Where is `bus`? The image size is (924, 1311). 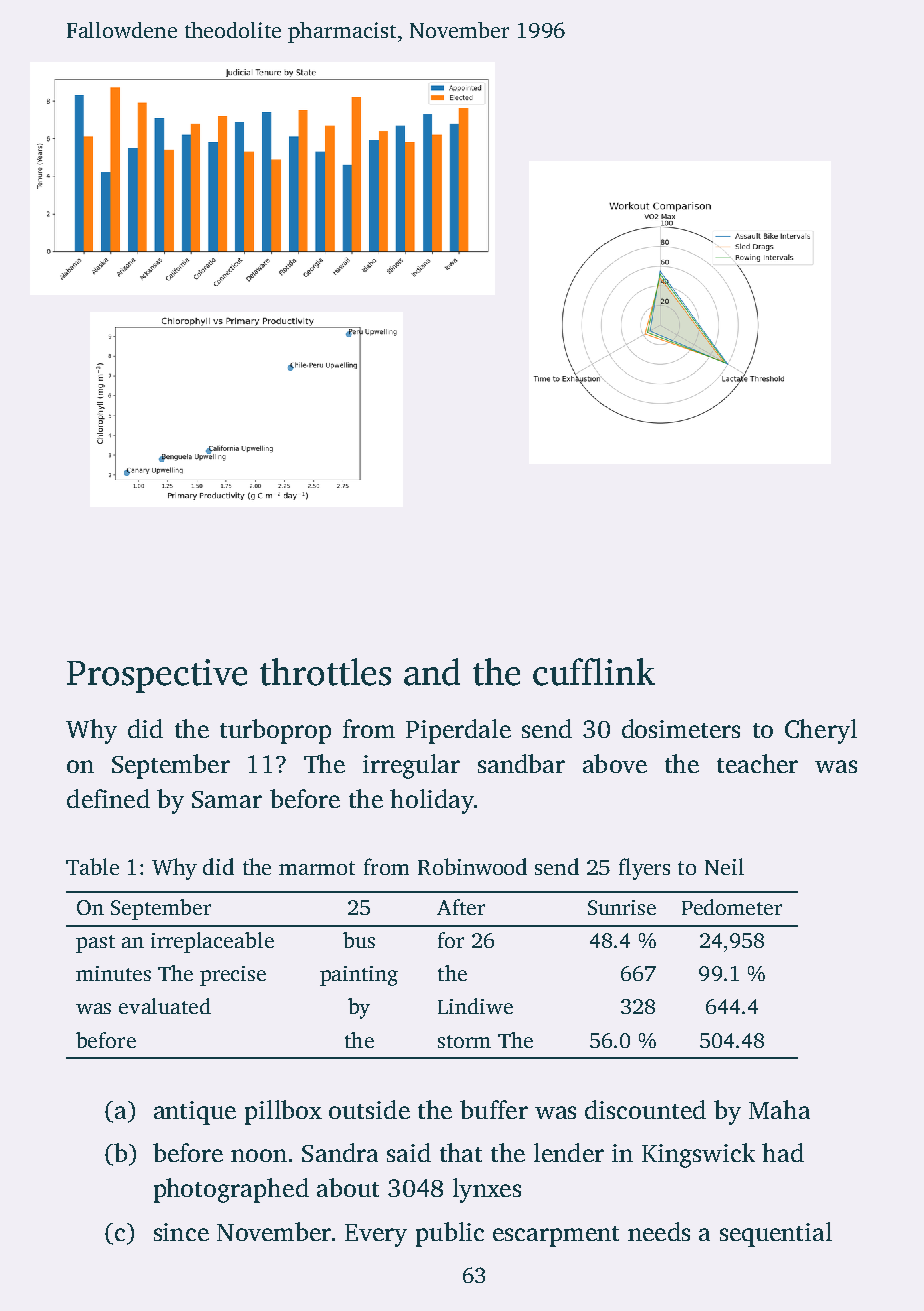 bus is located at coordinates (359, 940).
